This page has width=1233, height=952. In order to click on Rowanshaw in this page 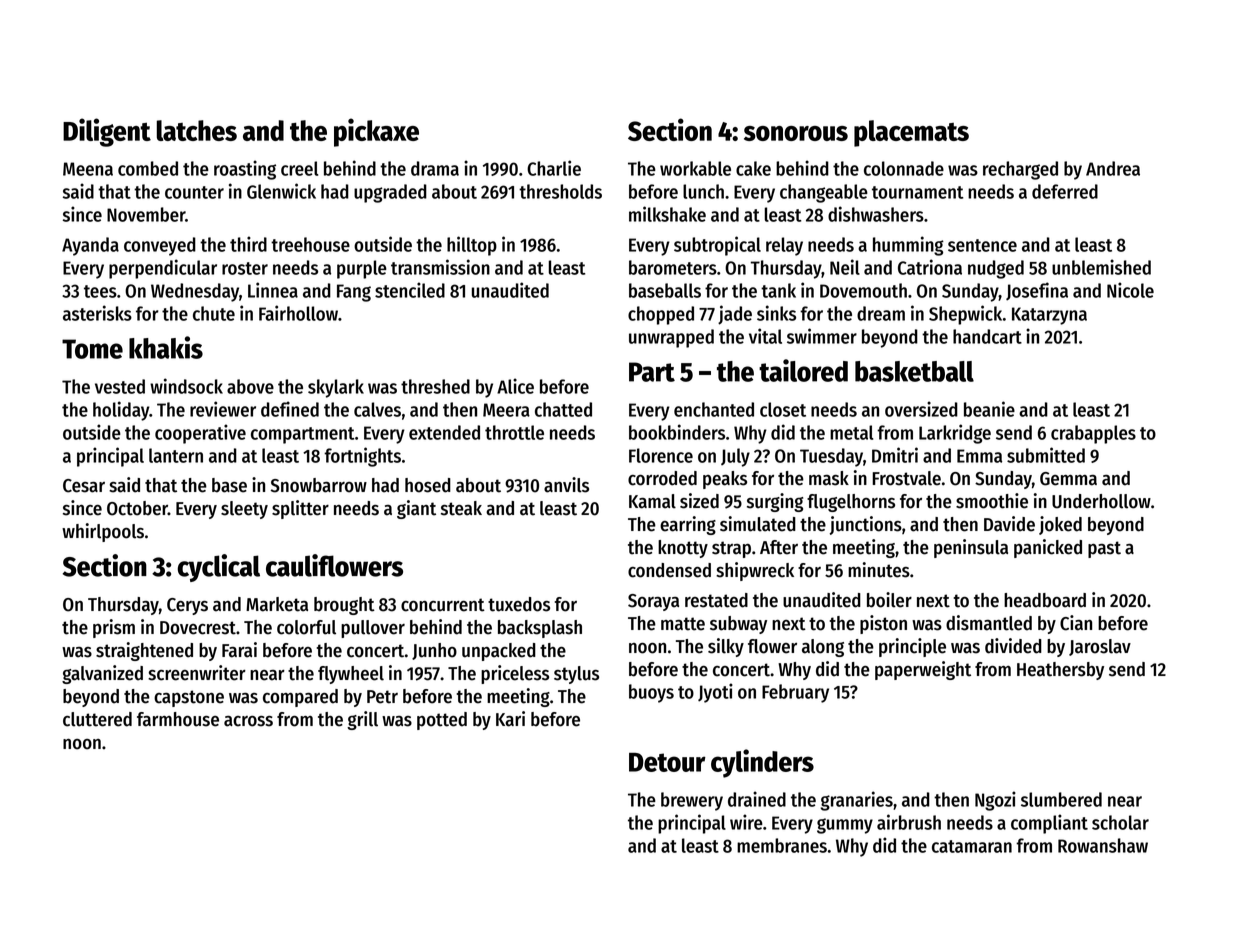, I will do `click(1103, 845)`.
